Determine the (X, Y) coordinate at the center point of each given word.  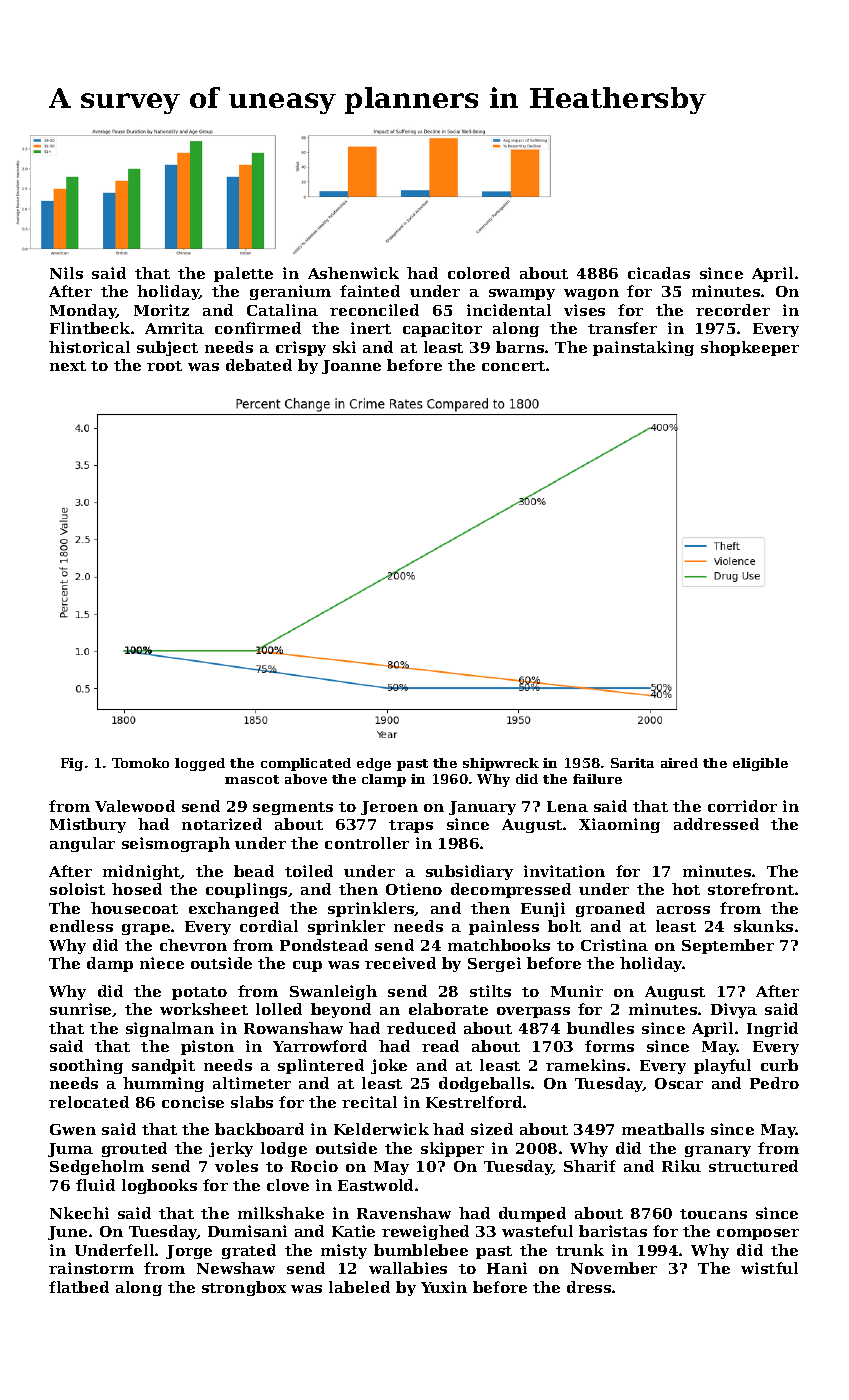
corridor (742, 806)
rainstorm (91, 1268)
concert (513, 366)
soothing (86, 1066)
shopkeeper (750, 348)
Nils (66, 273)
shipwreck (501, 764)
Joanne (351, 367)
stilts (490, 991)
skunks (763, 926)
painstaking (643, 348)
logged (200, 764)
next (68, 366)
